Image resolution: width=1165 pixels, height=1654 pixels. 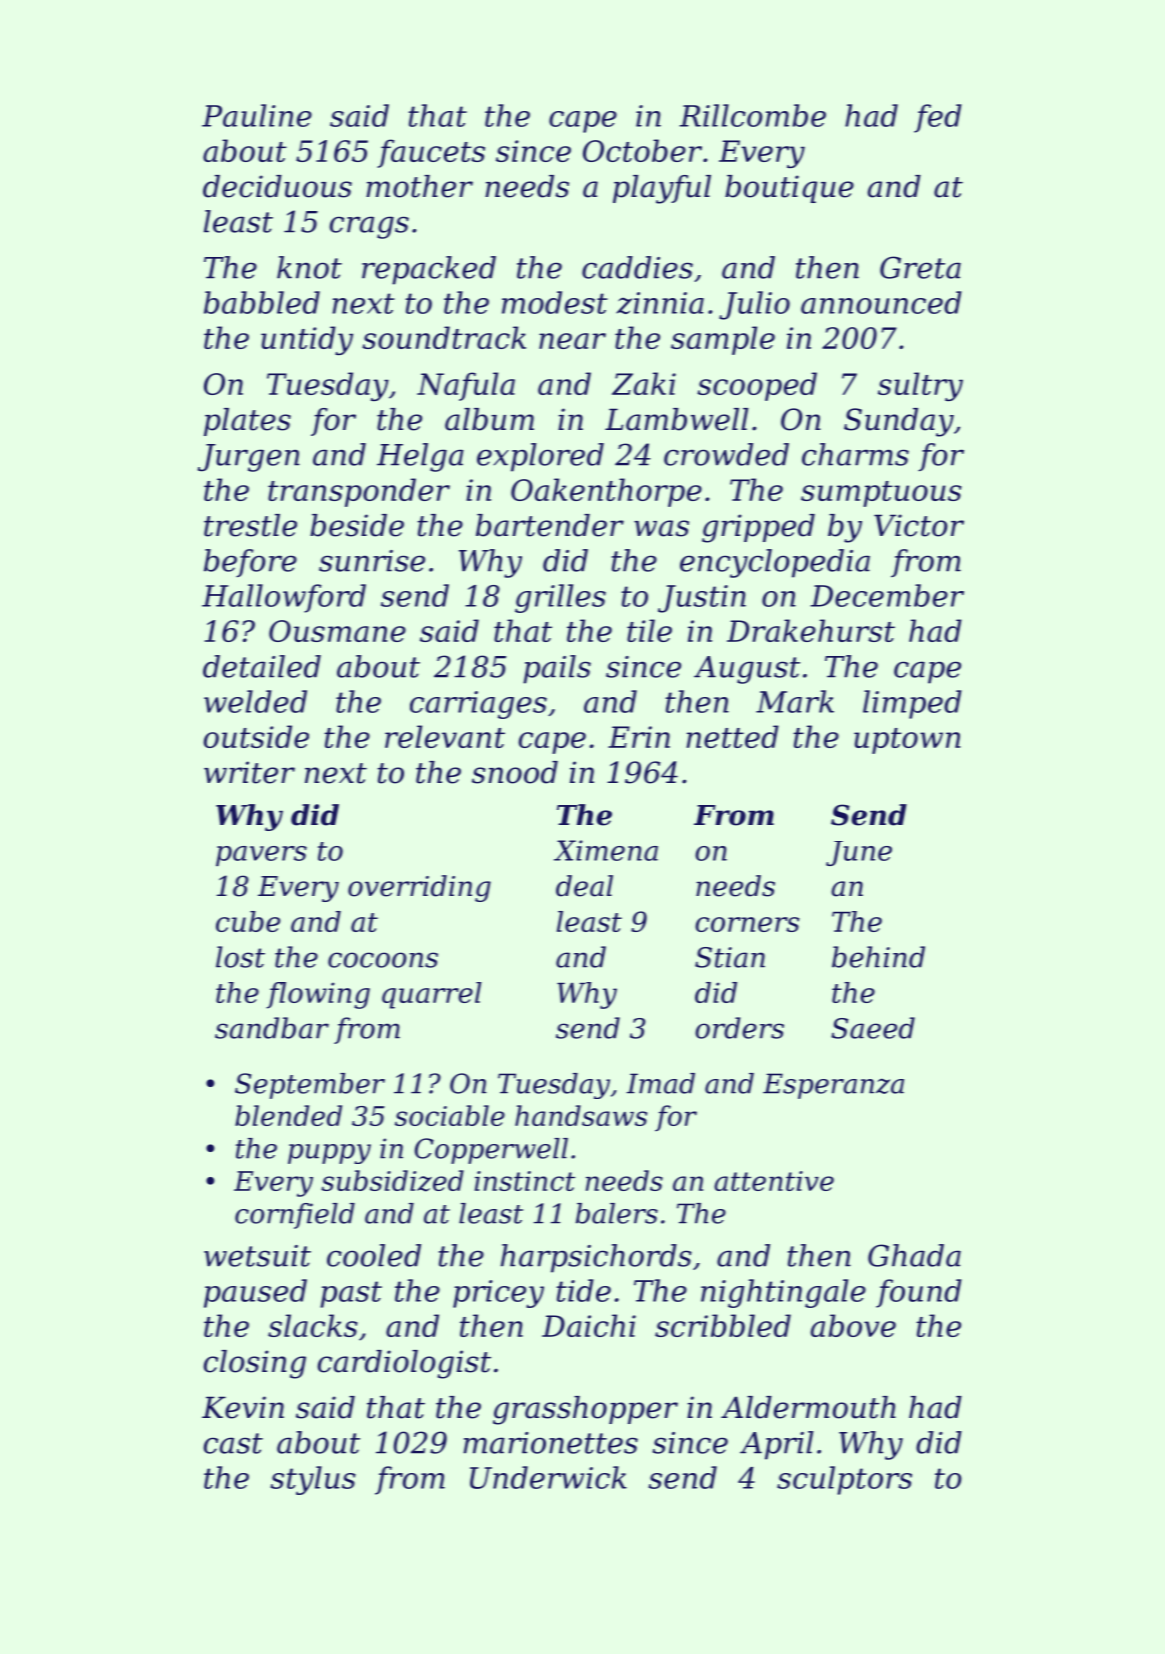 What do you see at coordinates (419, 186) in the page?
I see `mother` at bounding box center [419, 186].
